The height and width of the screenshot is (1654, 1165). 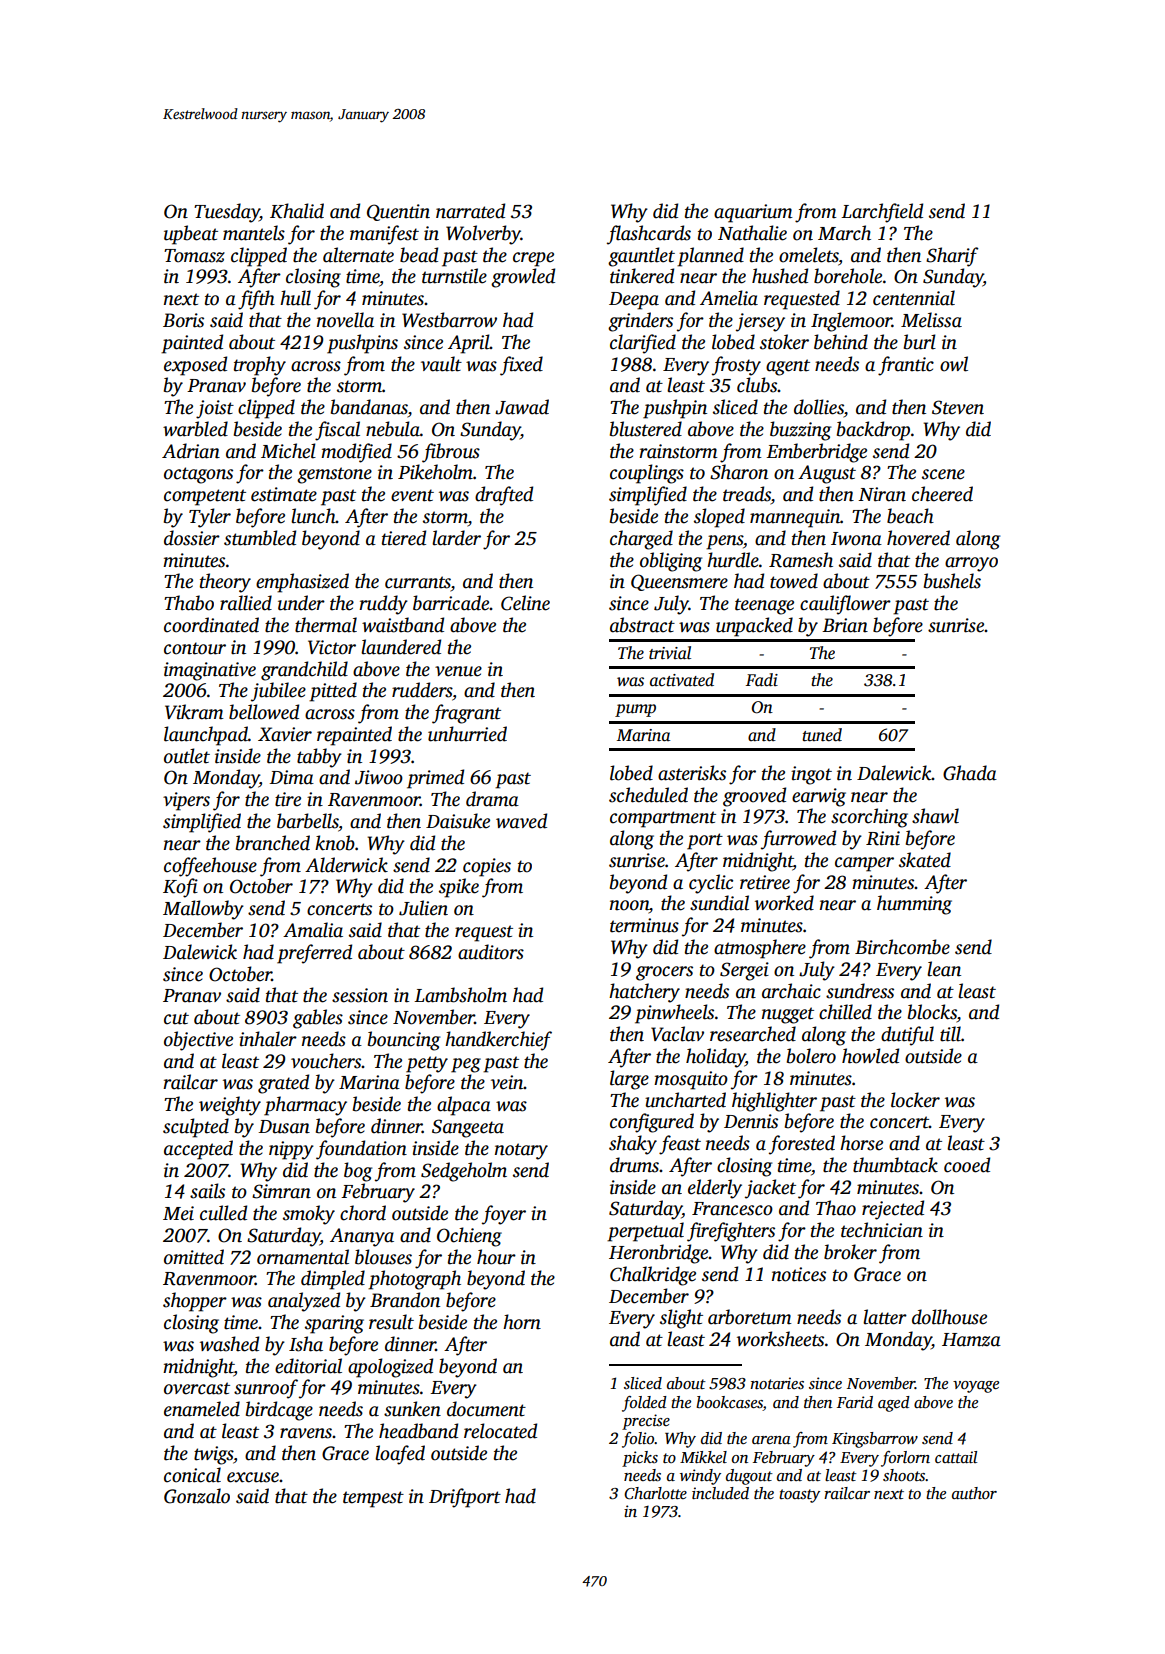 I want to click on Khalid, so click(x=297, y=211).
